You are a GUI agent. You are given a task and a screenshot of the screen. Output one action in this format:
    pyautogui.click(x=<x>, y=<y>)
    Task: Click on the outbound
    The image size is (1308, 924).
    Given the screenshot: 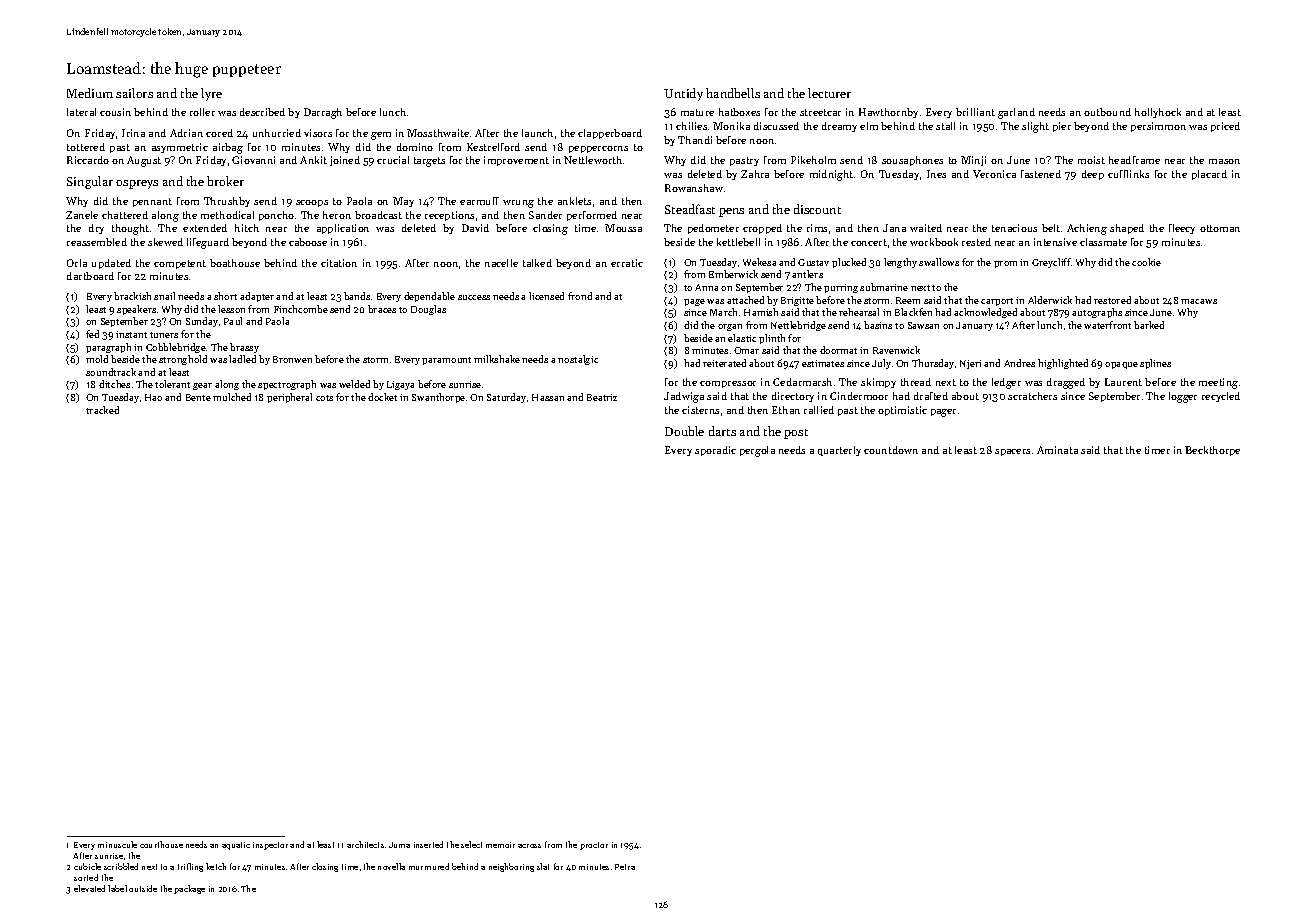 What is the action you would take?
    pyautogui.click(x=1107, y=112)
